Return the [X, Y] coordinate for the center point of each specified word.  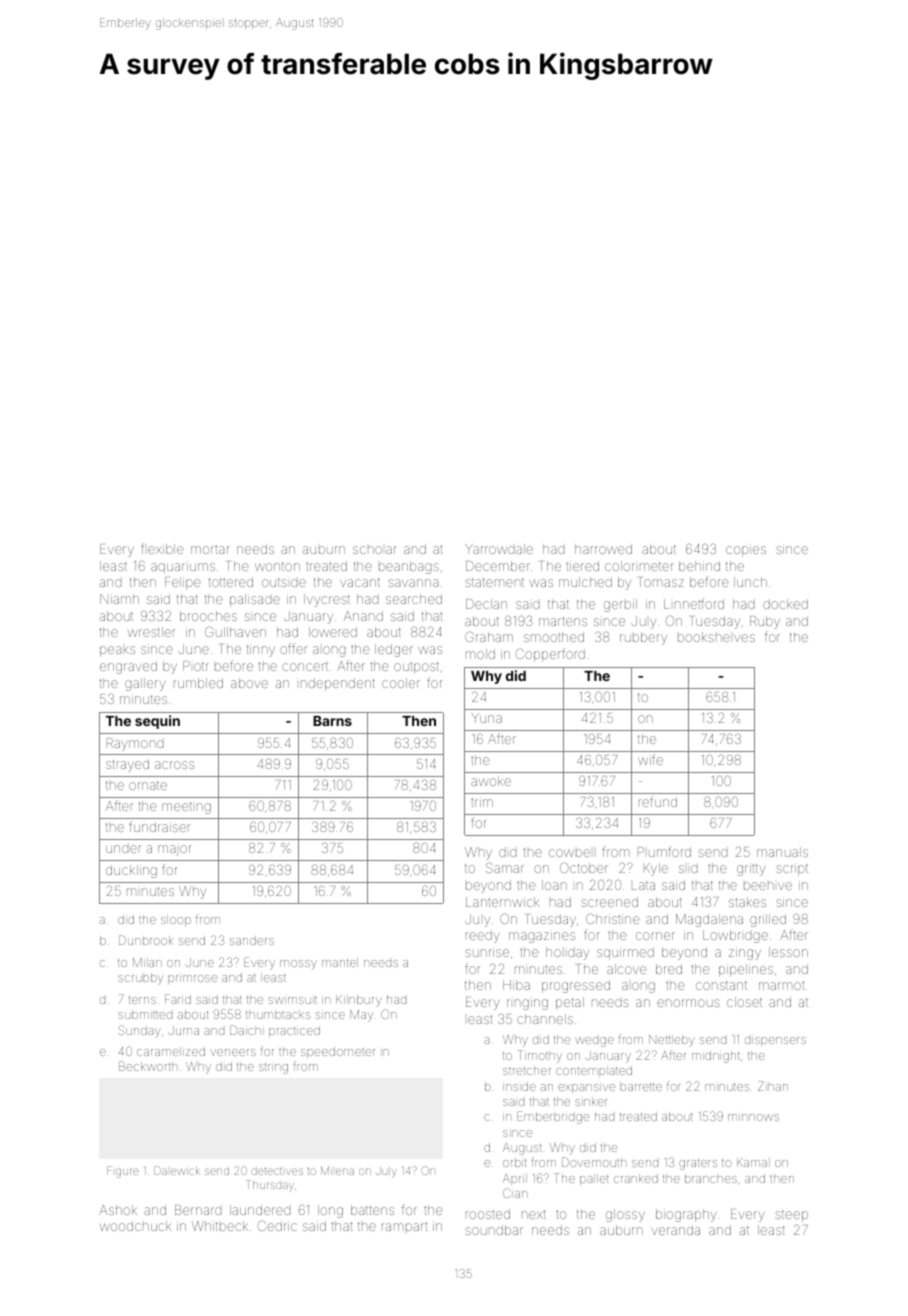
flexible [162, 548]
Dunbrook [146, 940]
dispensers [775, 1041]
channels [545, 1019]
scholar [375, 550]
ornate [148, 785]
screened [609, 902]
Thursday [270, 1185]
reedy [482, 936]
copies [746, 550]
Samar [505, 867]
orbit [514, 1162]
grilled [768, 920]
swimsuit [292, 1000]
